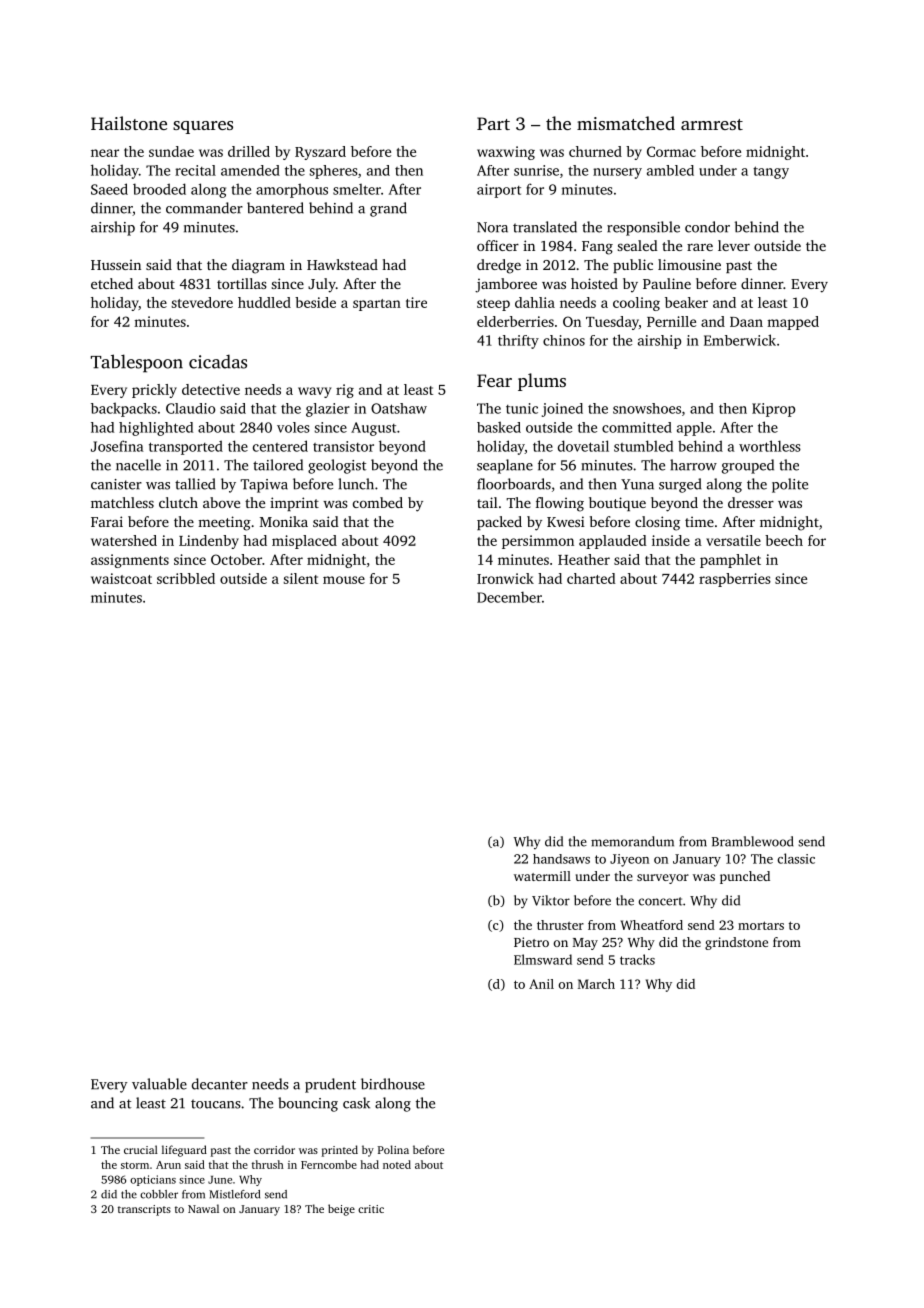  What do you see at coordinates (280, 446) in the page?
I see `centered` at bounding box center [280, 446].
